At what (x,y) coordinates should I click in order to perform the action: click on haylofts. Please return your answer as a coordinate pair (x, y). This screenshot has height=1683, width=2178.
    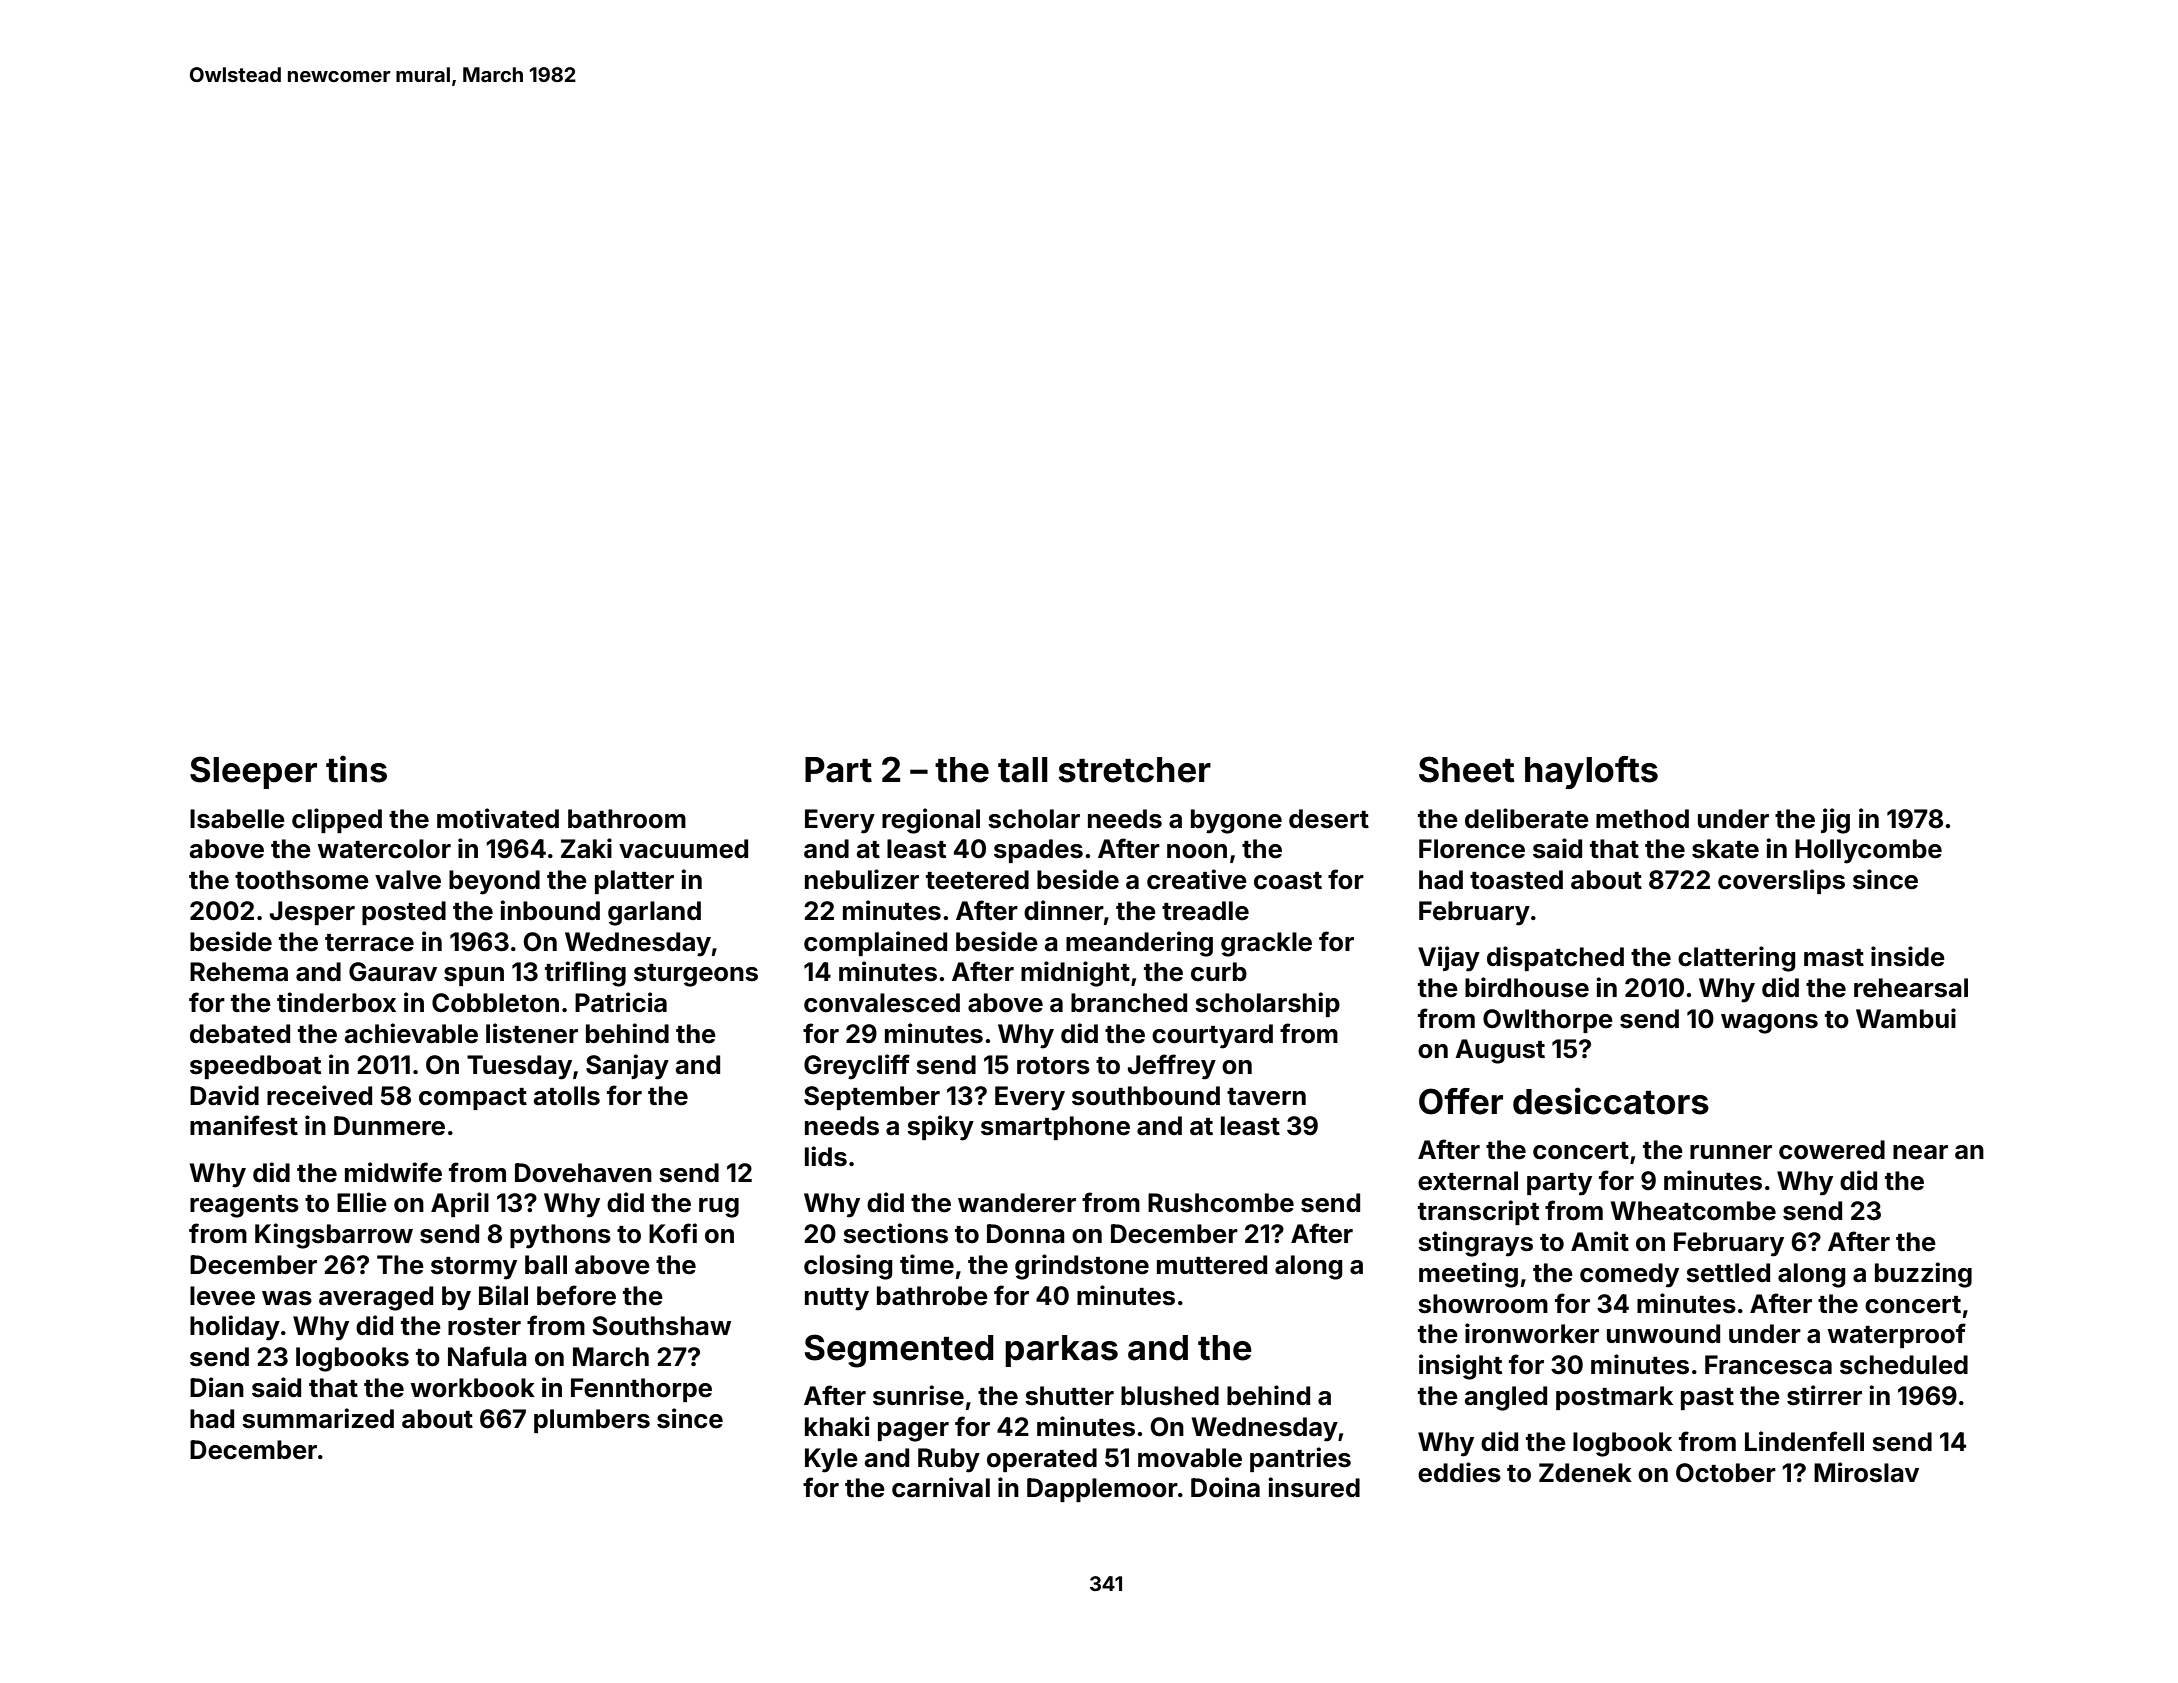
    Looking at the image, I should click on (1591, 772).
